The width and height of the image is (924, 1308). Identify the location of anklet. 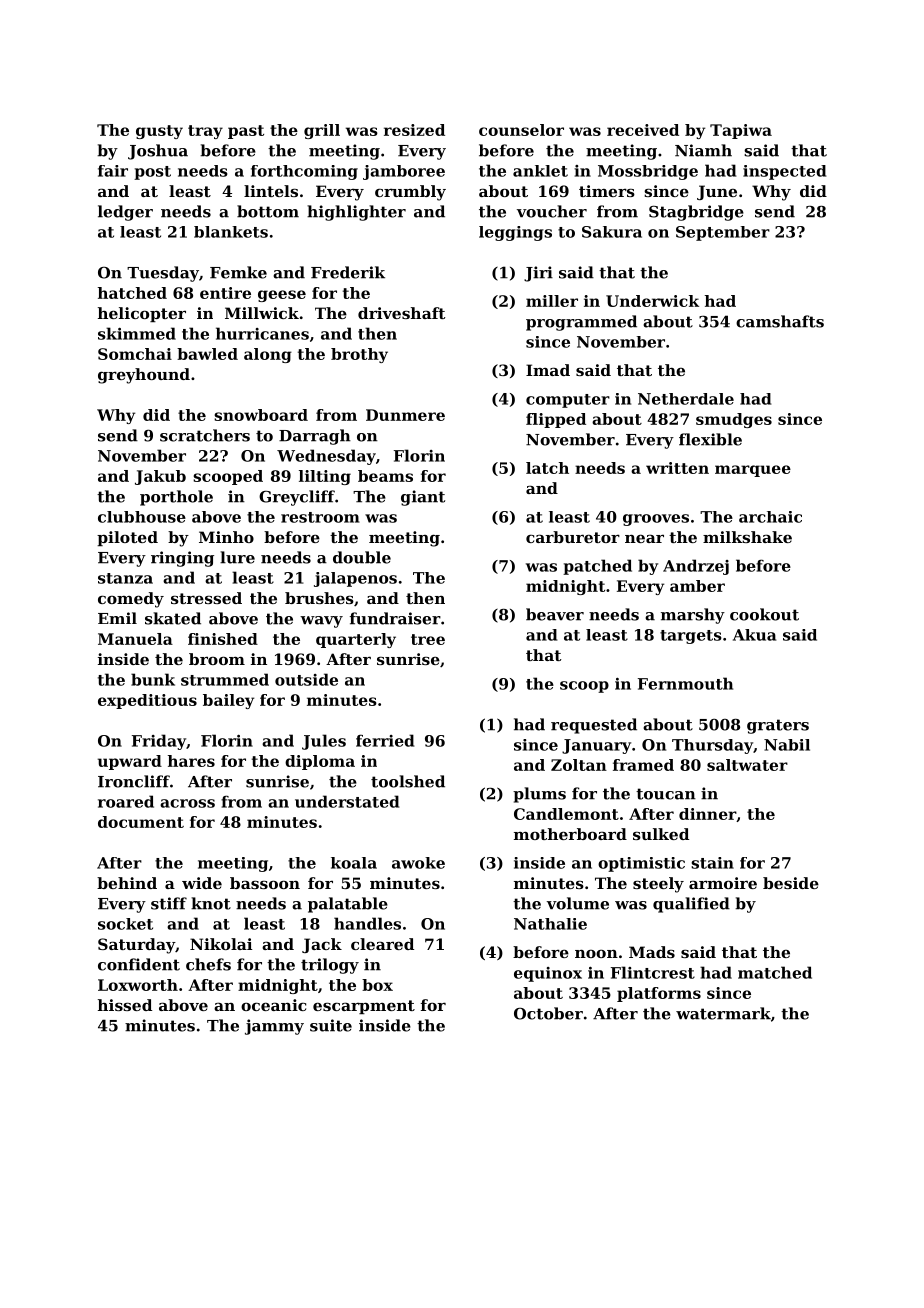
(540, 171).
